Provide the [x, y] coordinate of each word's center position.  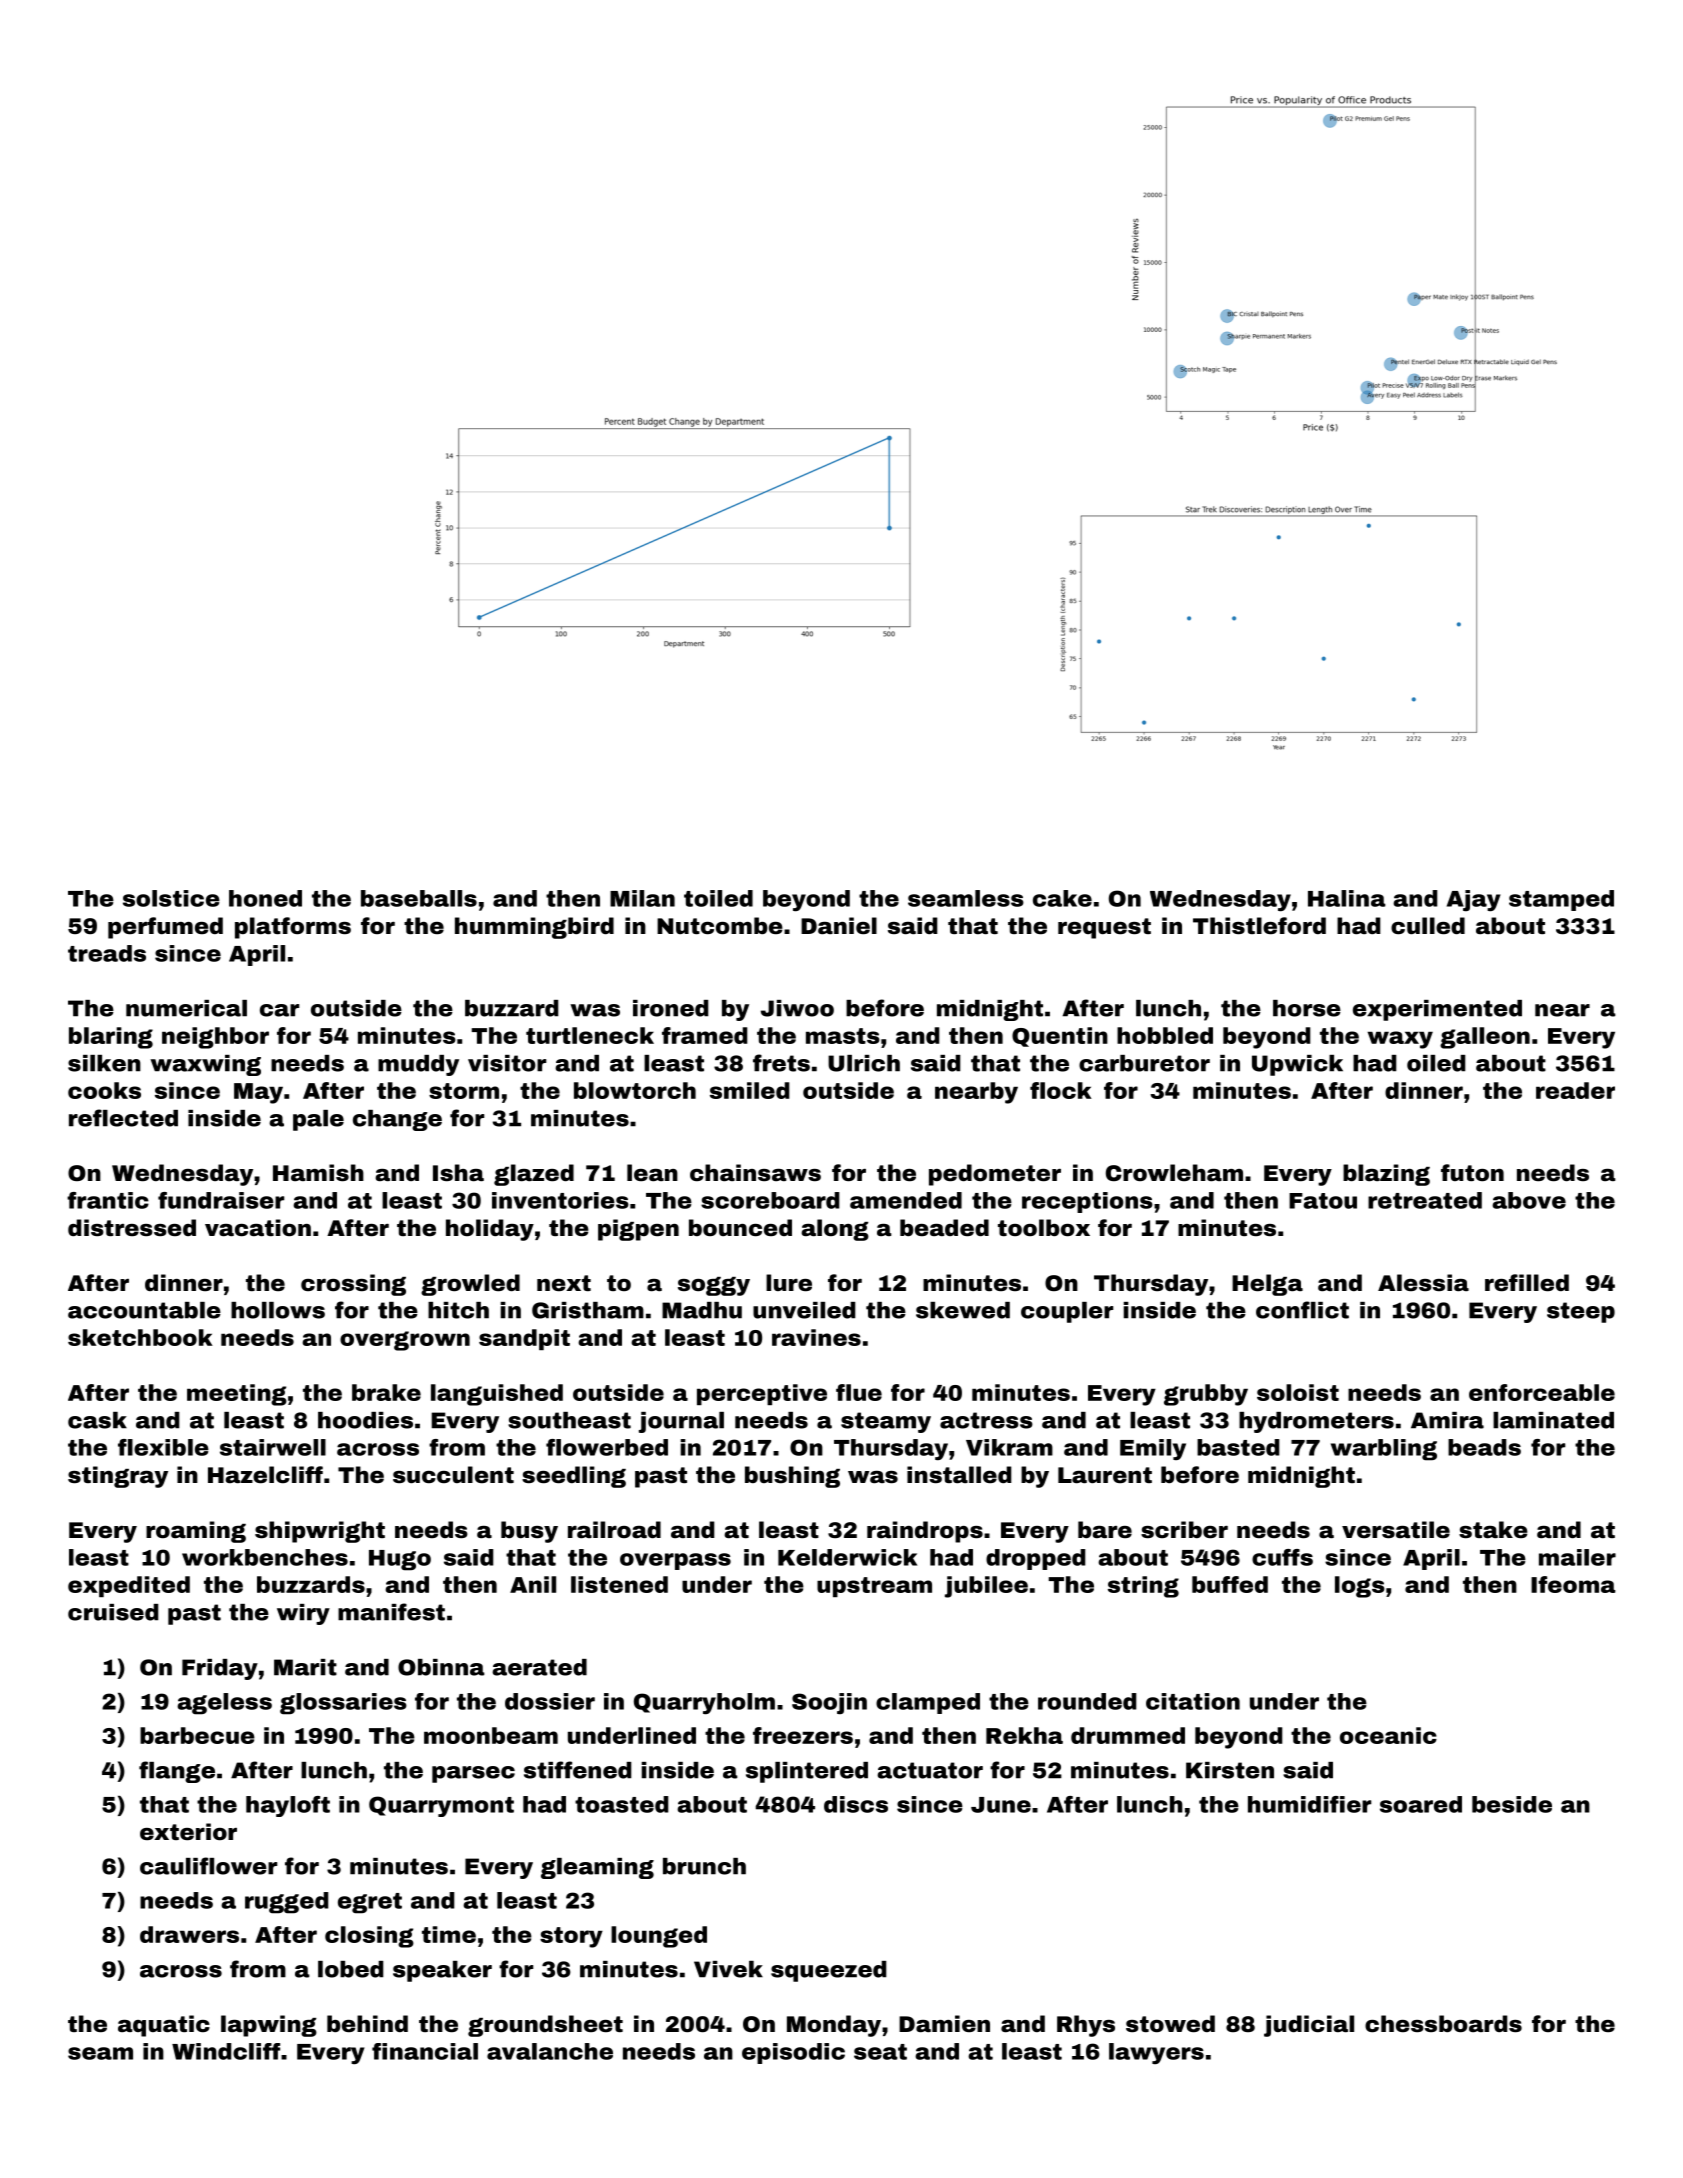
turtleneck [590, 1035]
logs [1360, 1587]
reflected [123, 1118]
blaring [111, 1038]
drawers [189, 1934]
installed [959, 1475]
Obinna [441, 1667]
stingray [118, 1477]
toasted [622, 1804]
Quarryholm [704, 1703]
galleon [1485, 1038]
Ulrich [864, 1063]
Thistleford [1259, 926]
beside [1512, 1804]
